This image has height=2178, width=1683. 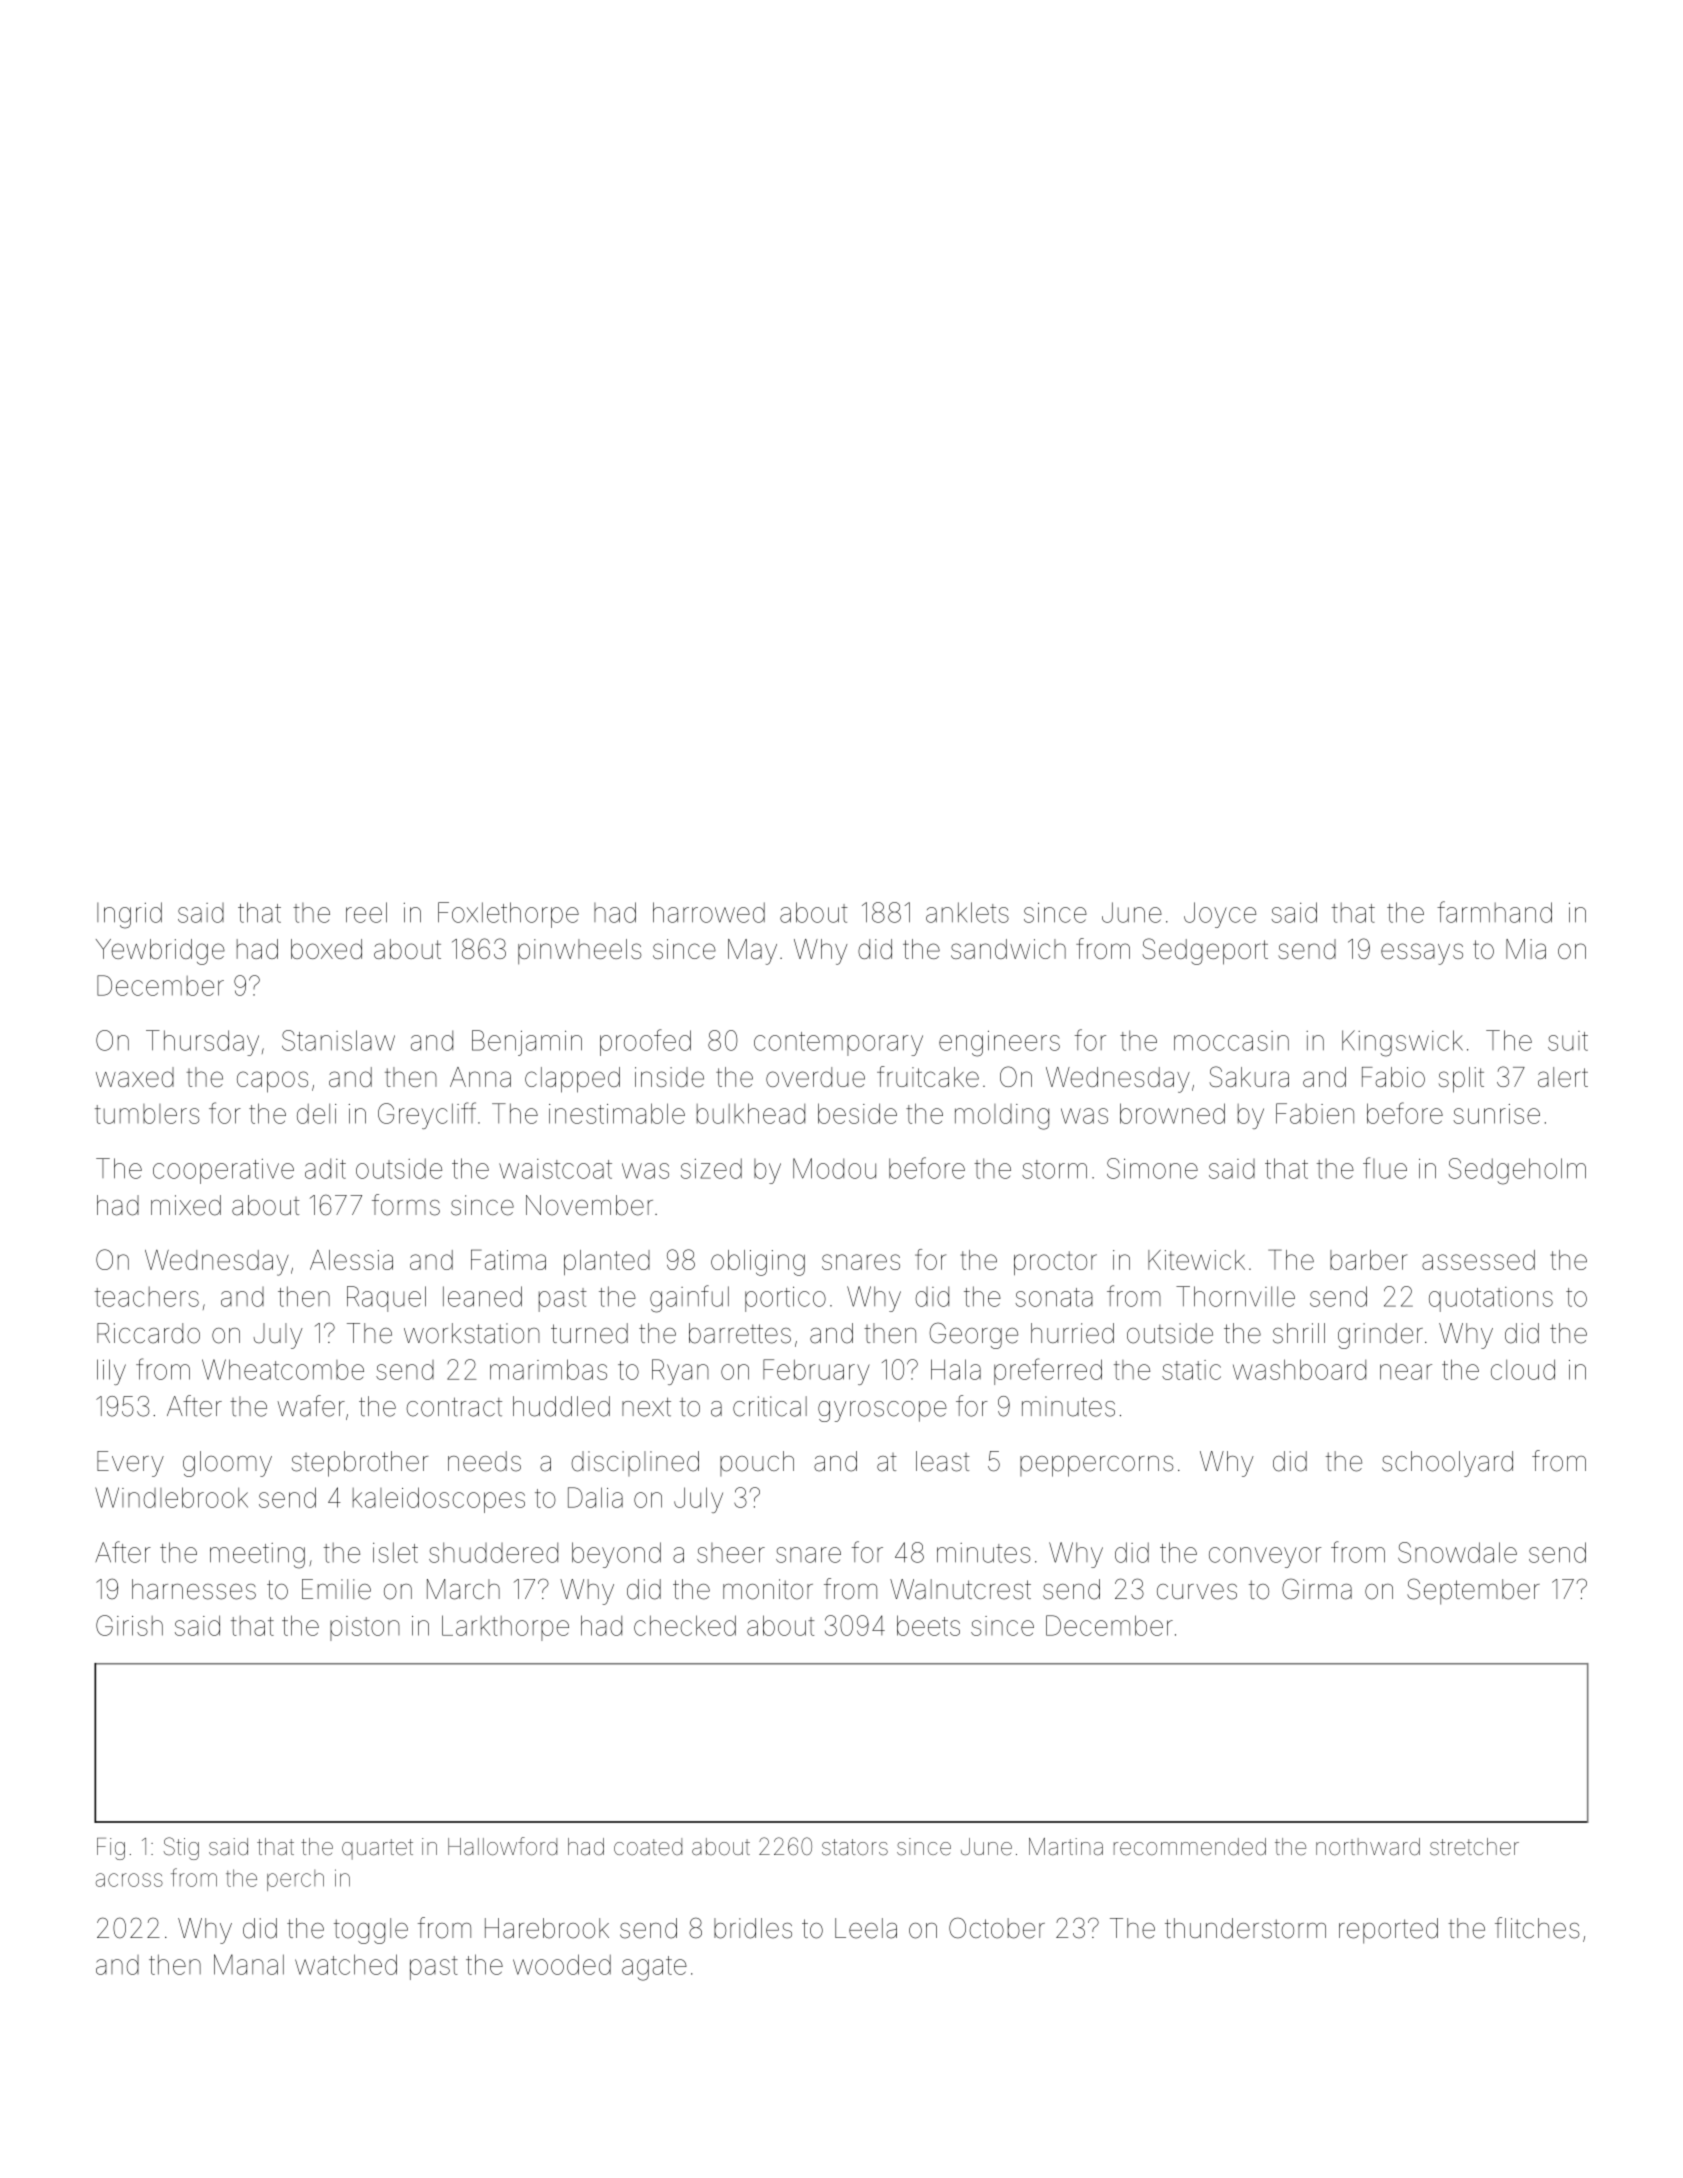 What do you see at coordinates (1494, 912) in the image?
I see `farmhand` at bounding box center [1494, 912].
